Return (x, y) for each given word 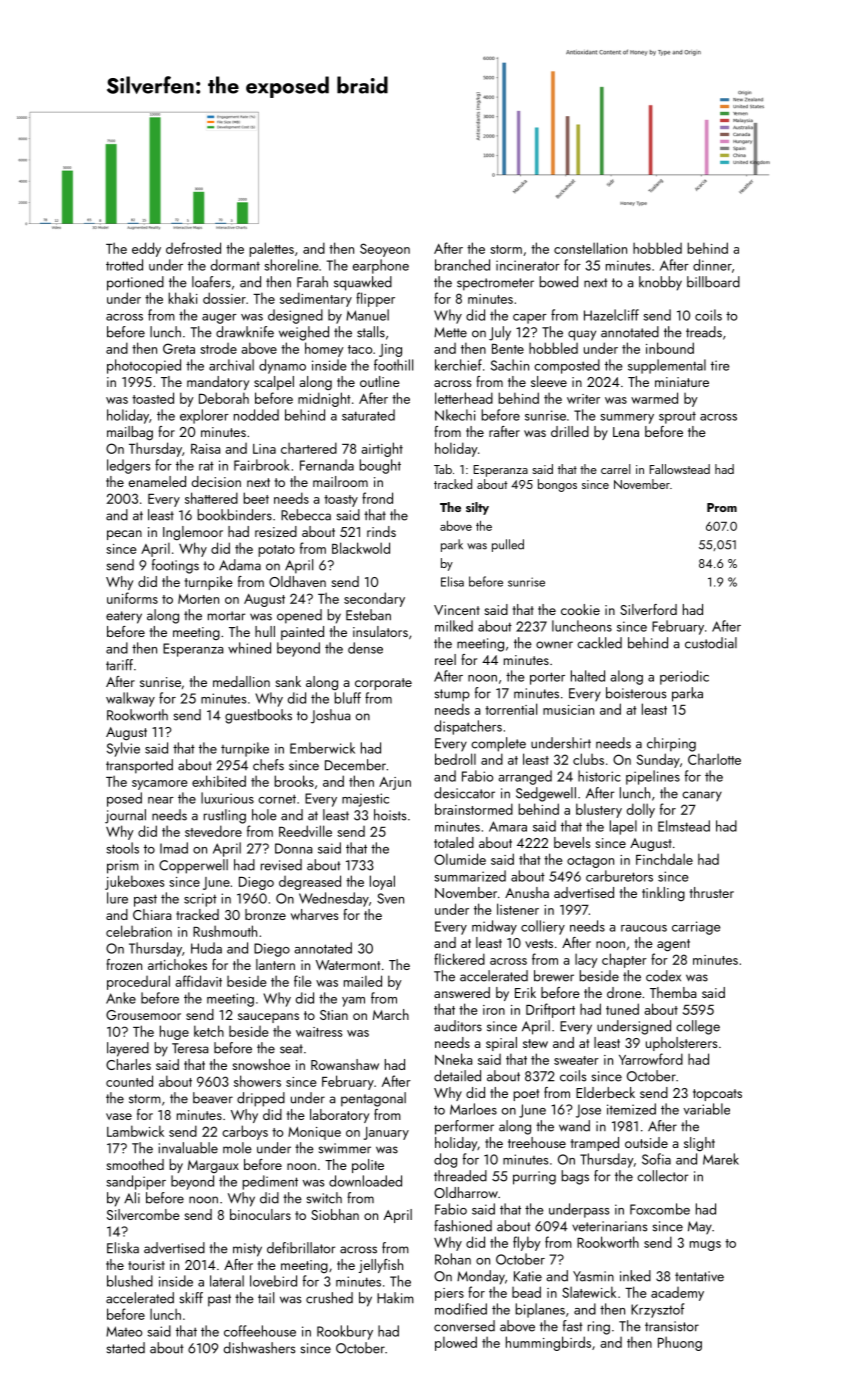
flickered (459, 959)
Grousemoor (143, 1015)
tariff (119, 665)
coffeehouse (260, 1331)
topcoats (717, 1095)
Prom (722, 507)
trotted (124, 265)
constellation (590, 248)
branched (462, 265)
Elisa (452, 581)
